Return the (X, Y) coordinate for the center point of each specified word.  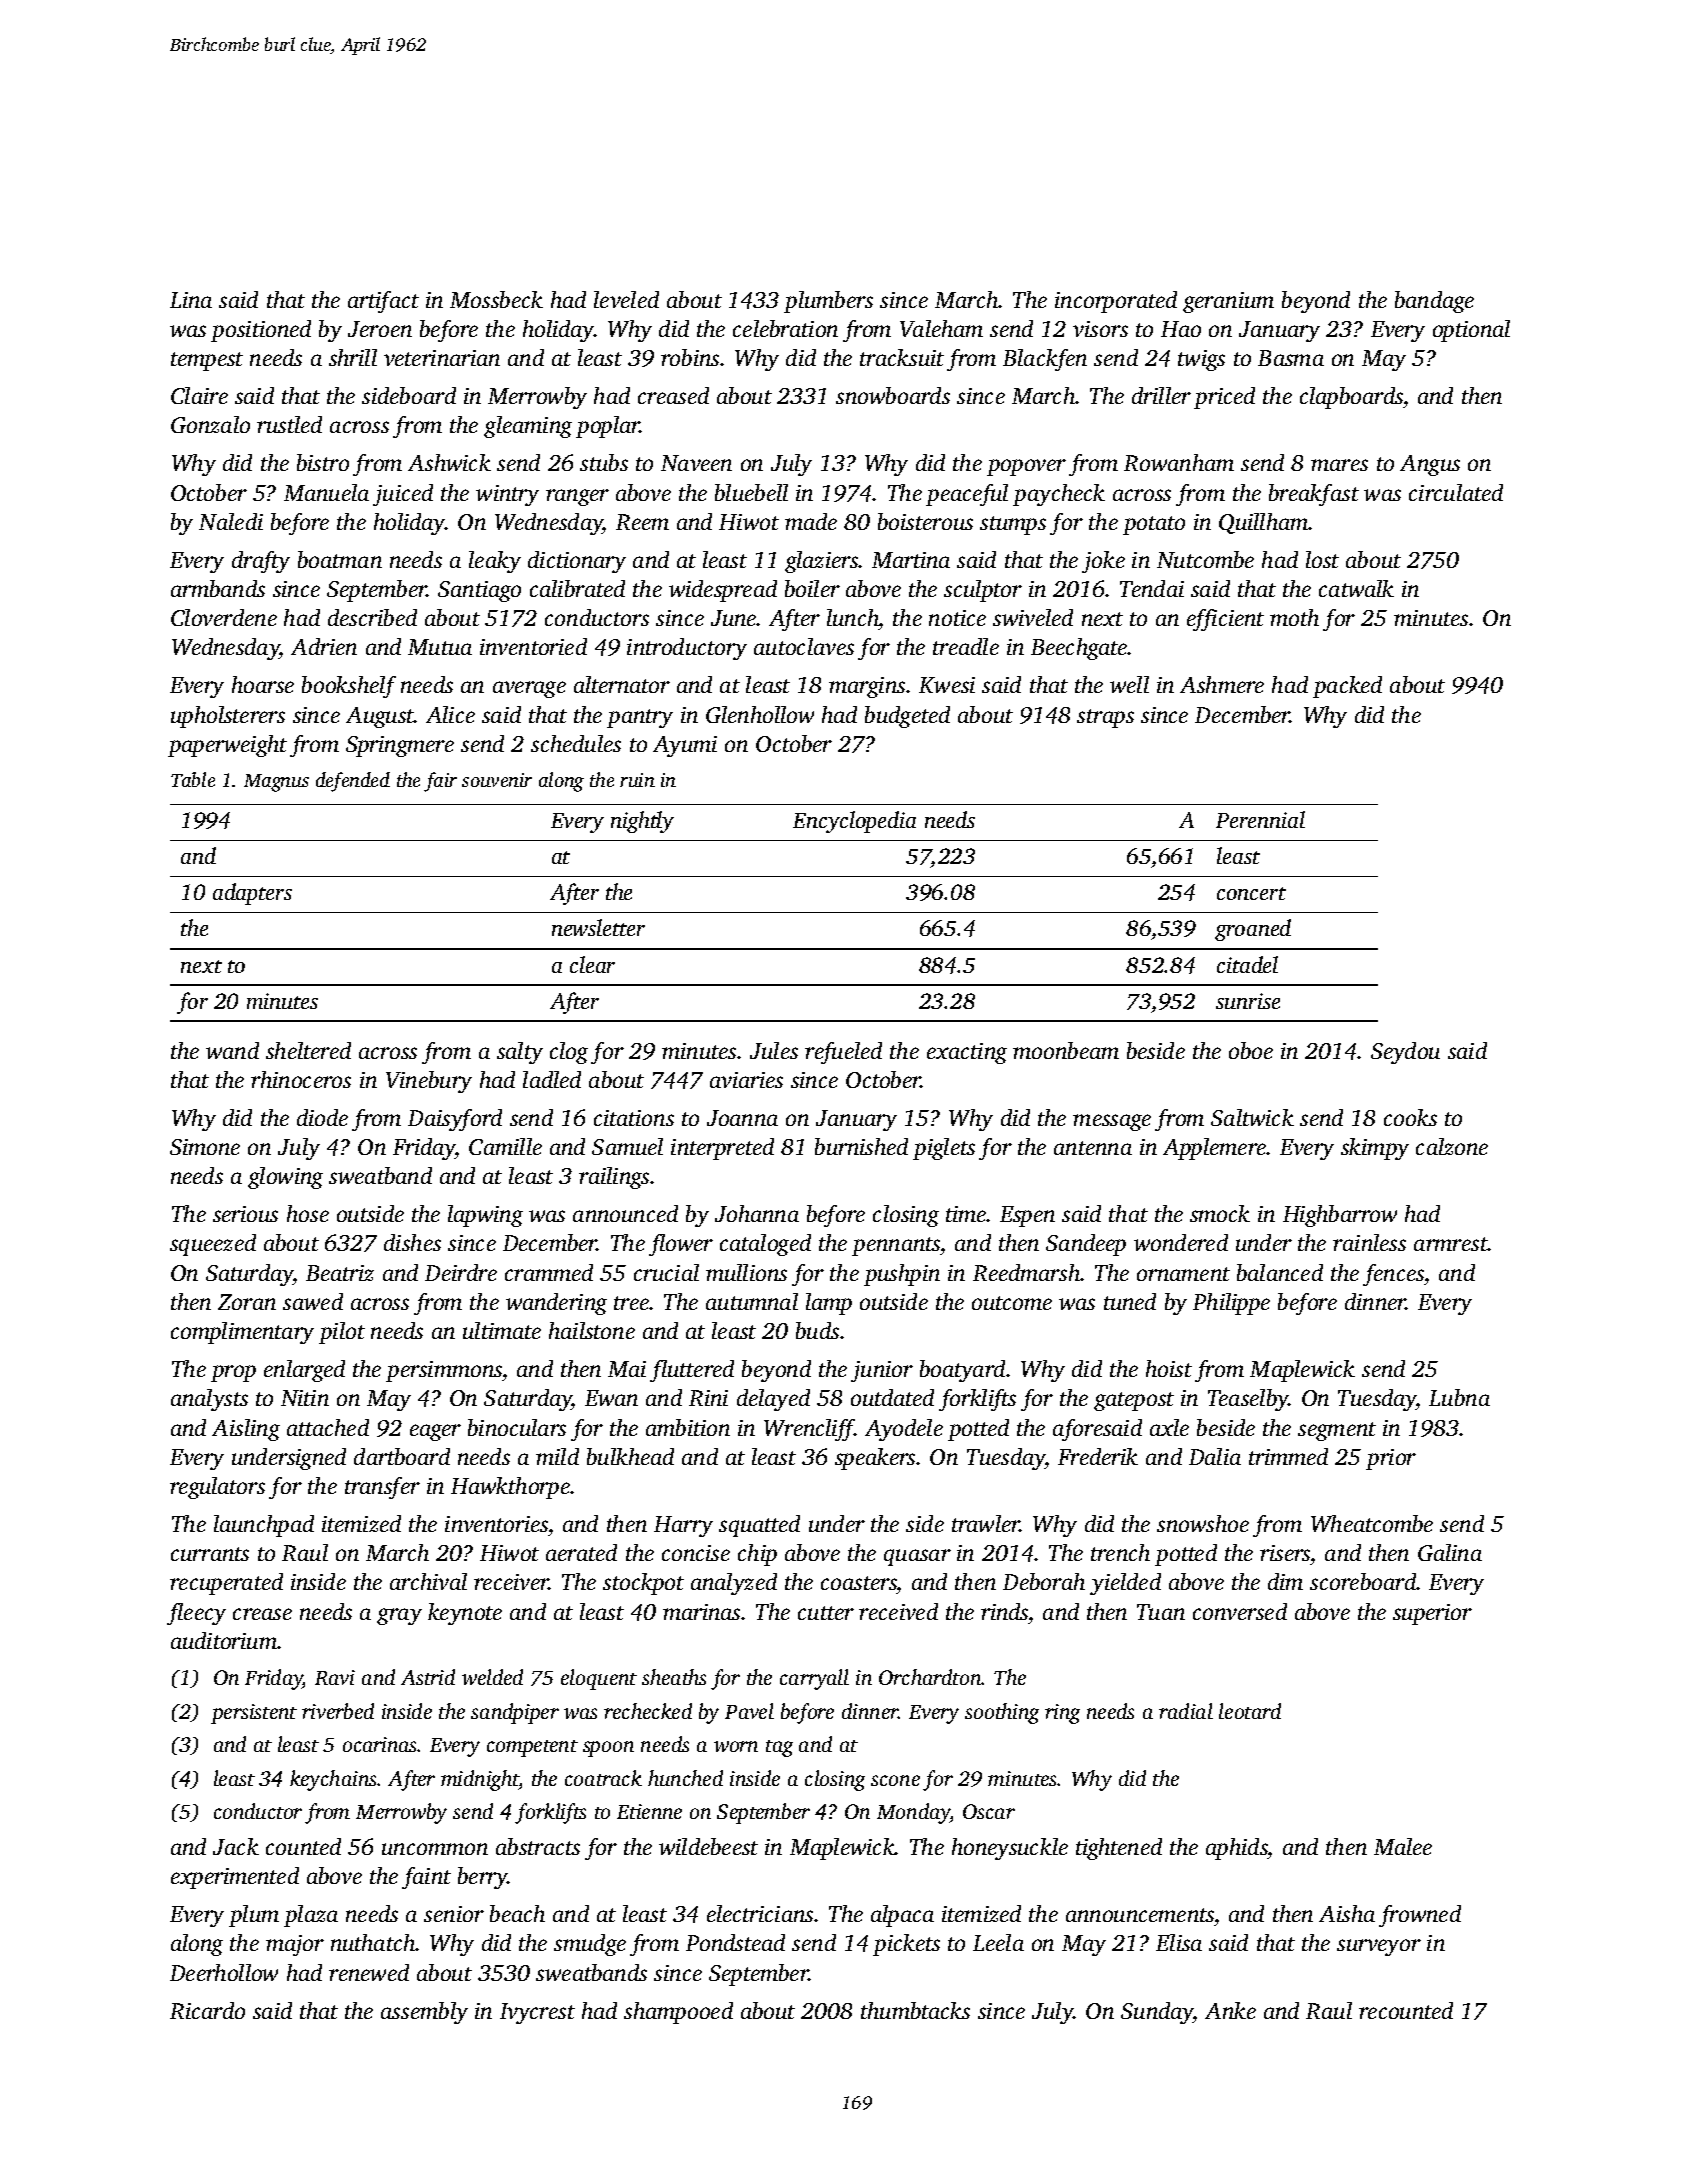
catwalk (1356, 588)
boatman (340, 559)
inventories (496, 1524)
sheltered (308, 1050)
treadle (966, 646)
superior (1432, 1614)
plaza (311, 1916)
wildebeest (708, 1846)
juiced (403, 495)
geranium (1228, 302)
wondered (1181, 1242)
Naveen (696, 463)
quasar (917, 1557)
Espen (1027, 1216)
